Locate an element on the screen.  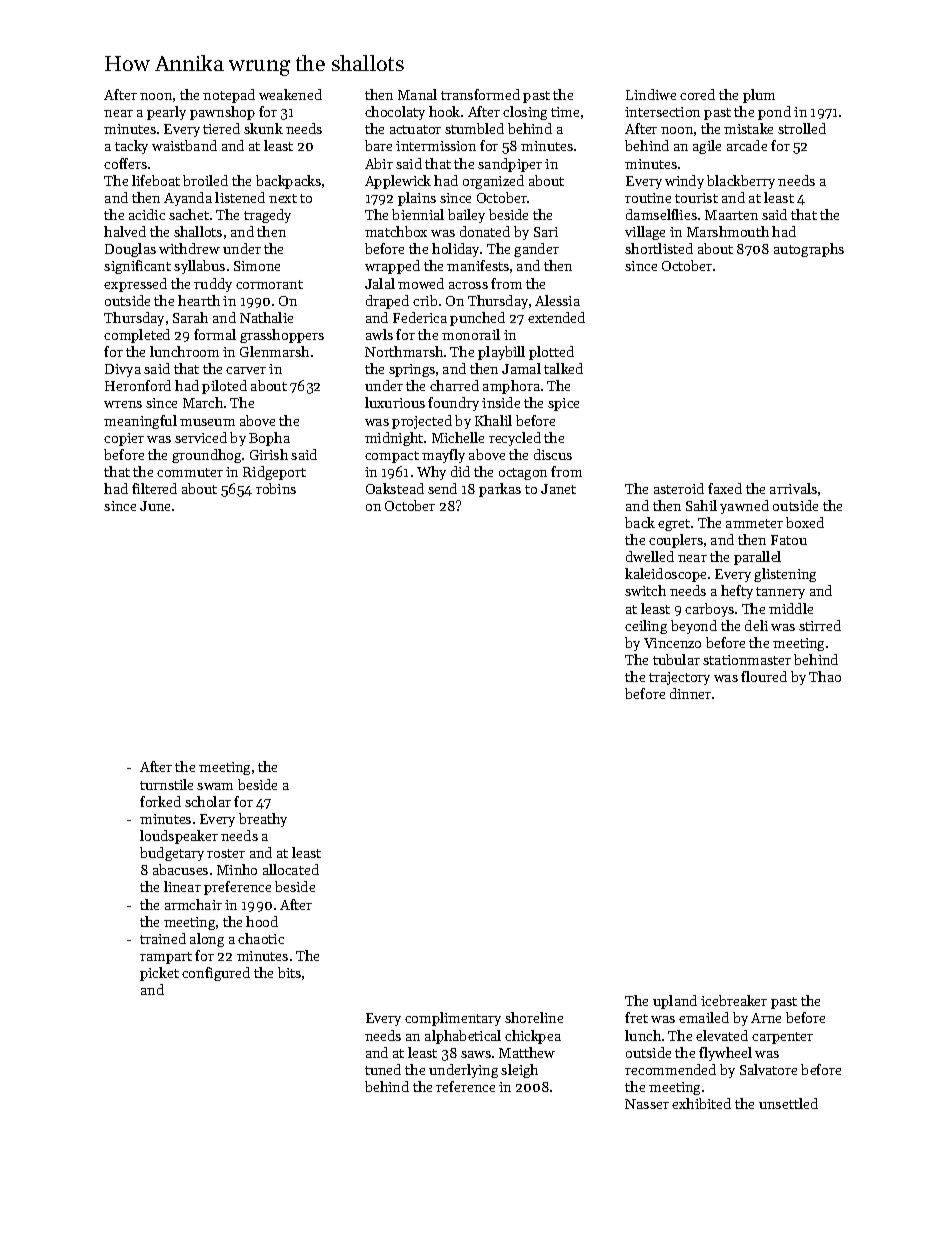
June is located at coordinates (155, 506).
